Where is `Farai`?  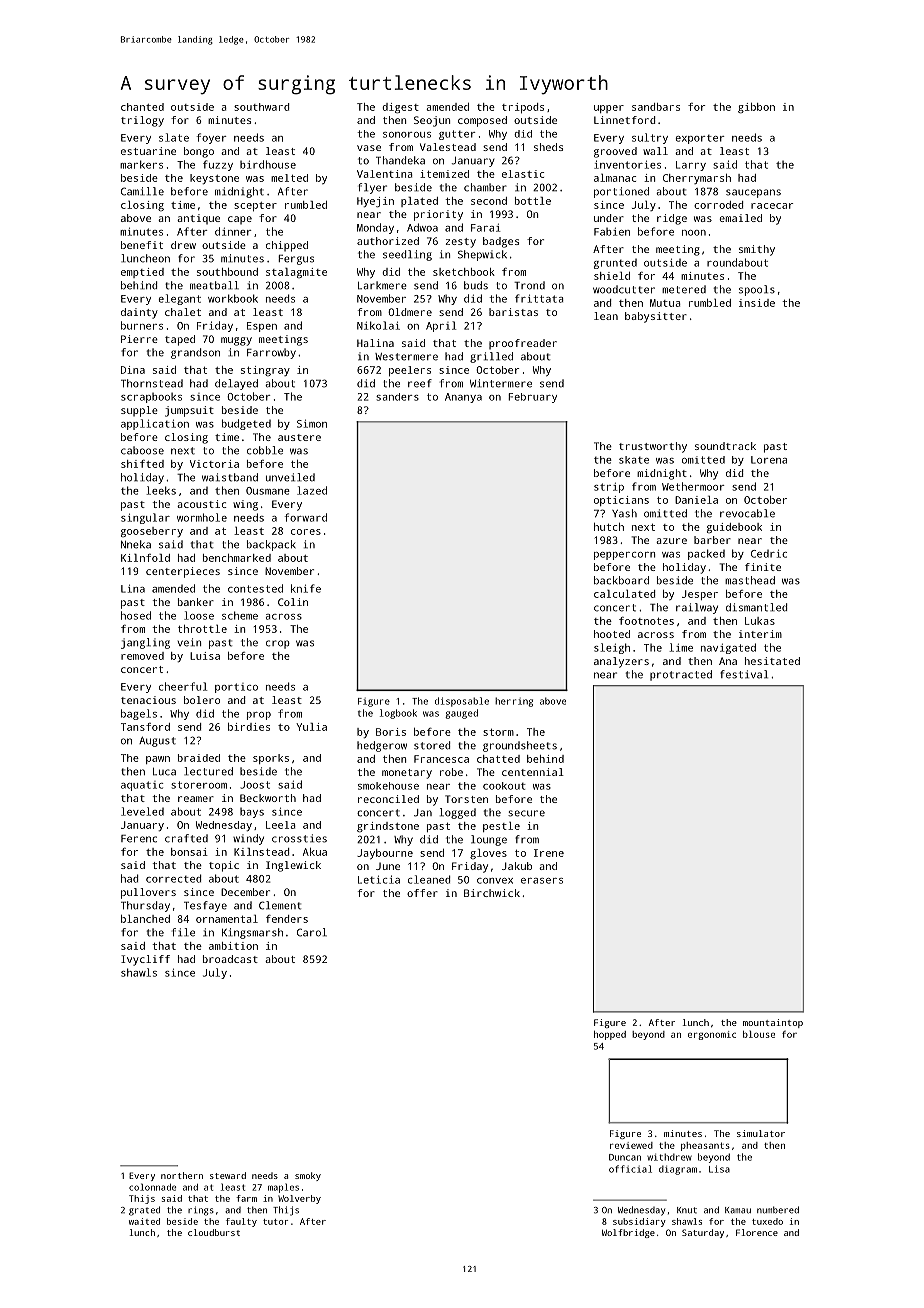 Farai is located at coordinates (486, 227).
